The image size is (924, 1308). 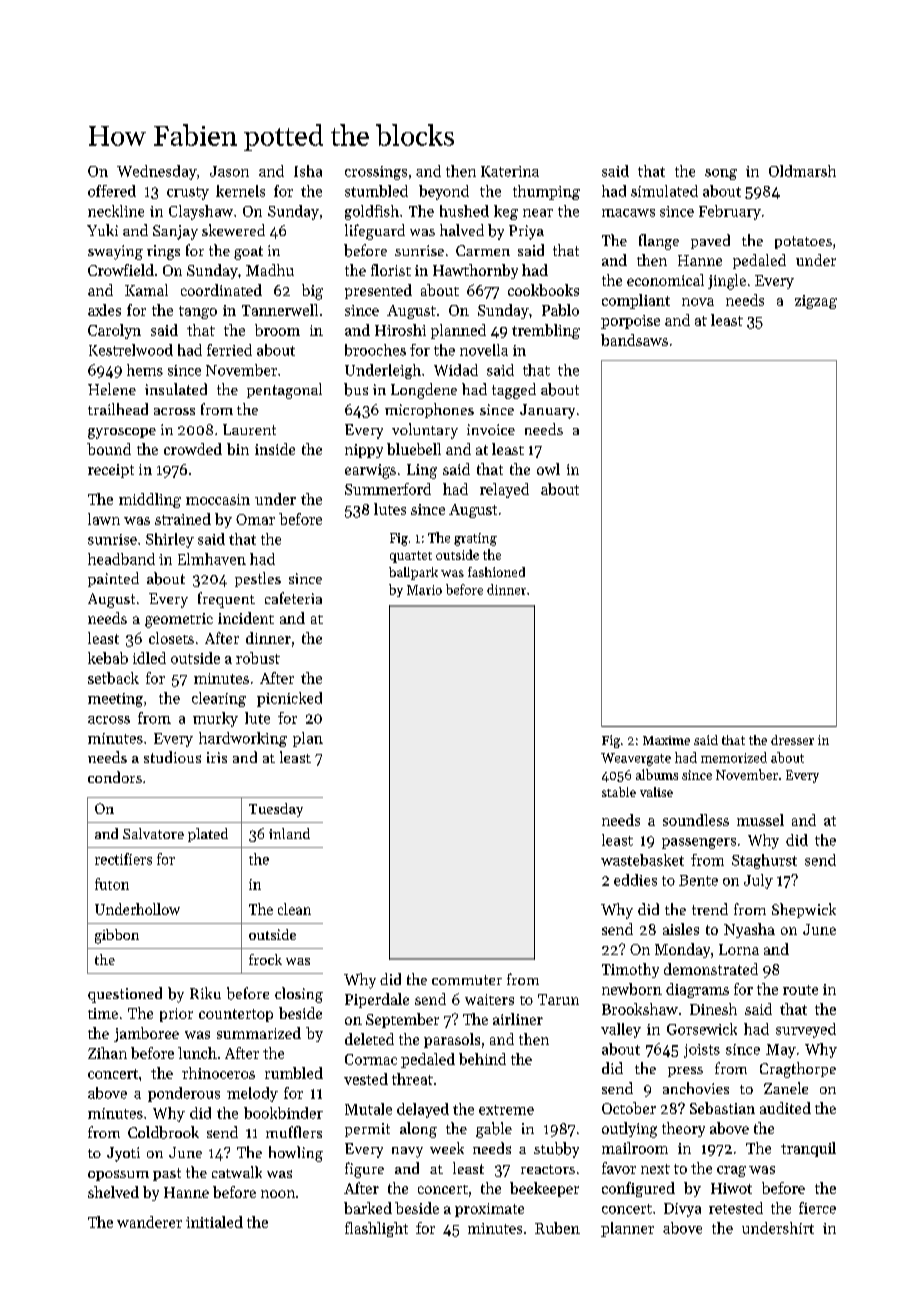 I want to click on memorized, so click(x=734, y=757).
